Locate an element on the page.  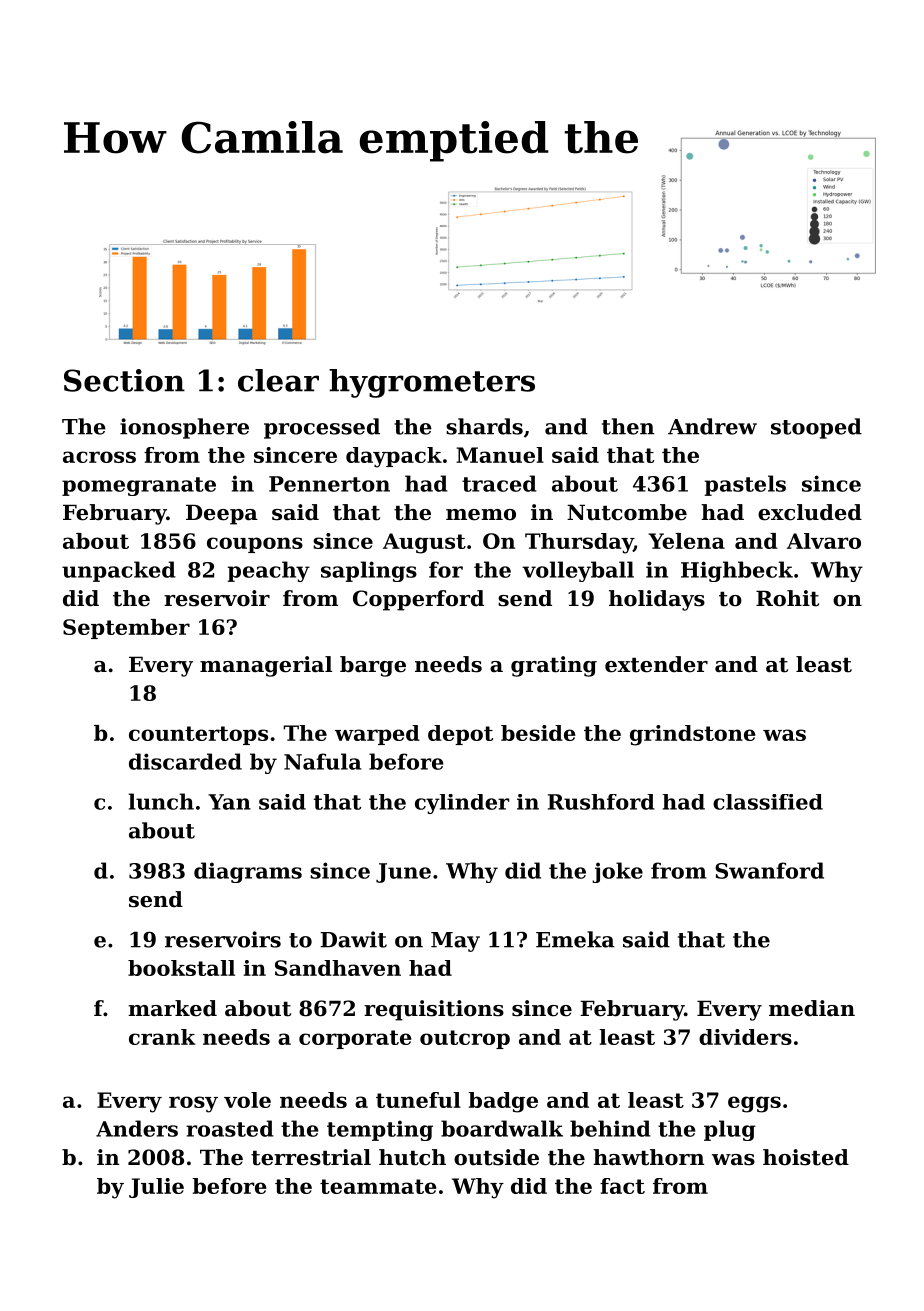
boardwalk is located at coordinates (502, 1128).
